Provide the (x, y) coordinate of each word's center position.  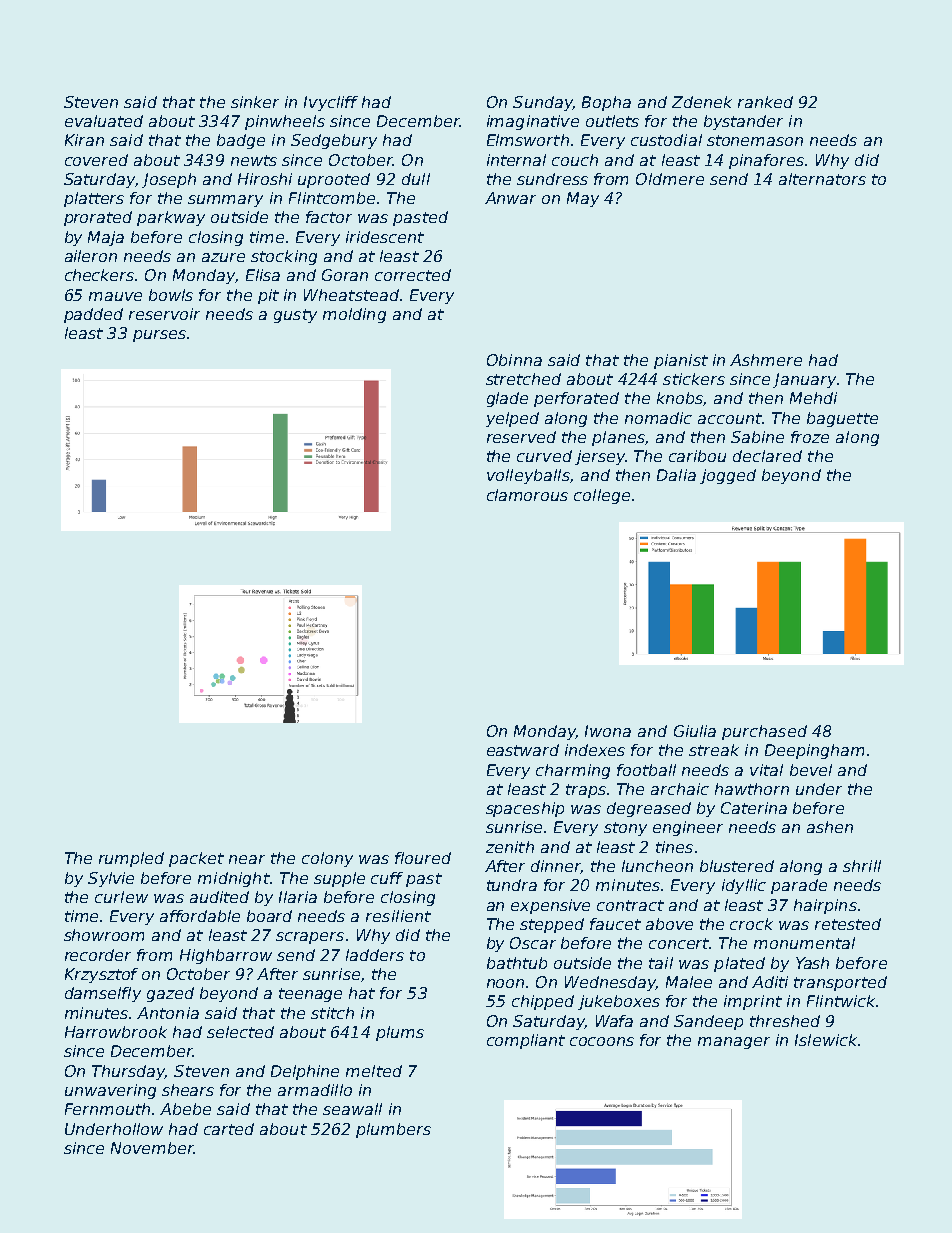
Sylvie (111, 879)
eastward (523, 750)
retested (848, 924)
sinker (255, 102)
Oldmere (670, 179)
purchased (764, 732)
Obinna (514, 360)
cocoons (602, 1041)
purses (159, 336)
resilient (398, 916)
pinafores (766, 161)
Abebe (185, 1109)
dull (416, 179)
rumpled (131, 859)
